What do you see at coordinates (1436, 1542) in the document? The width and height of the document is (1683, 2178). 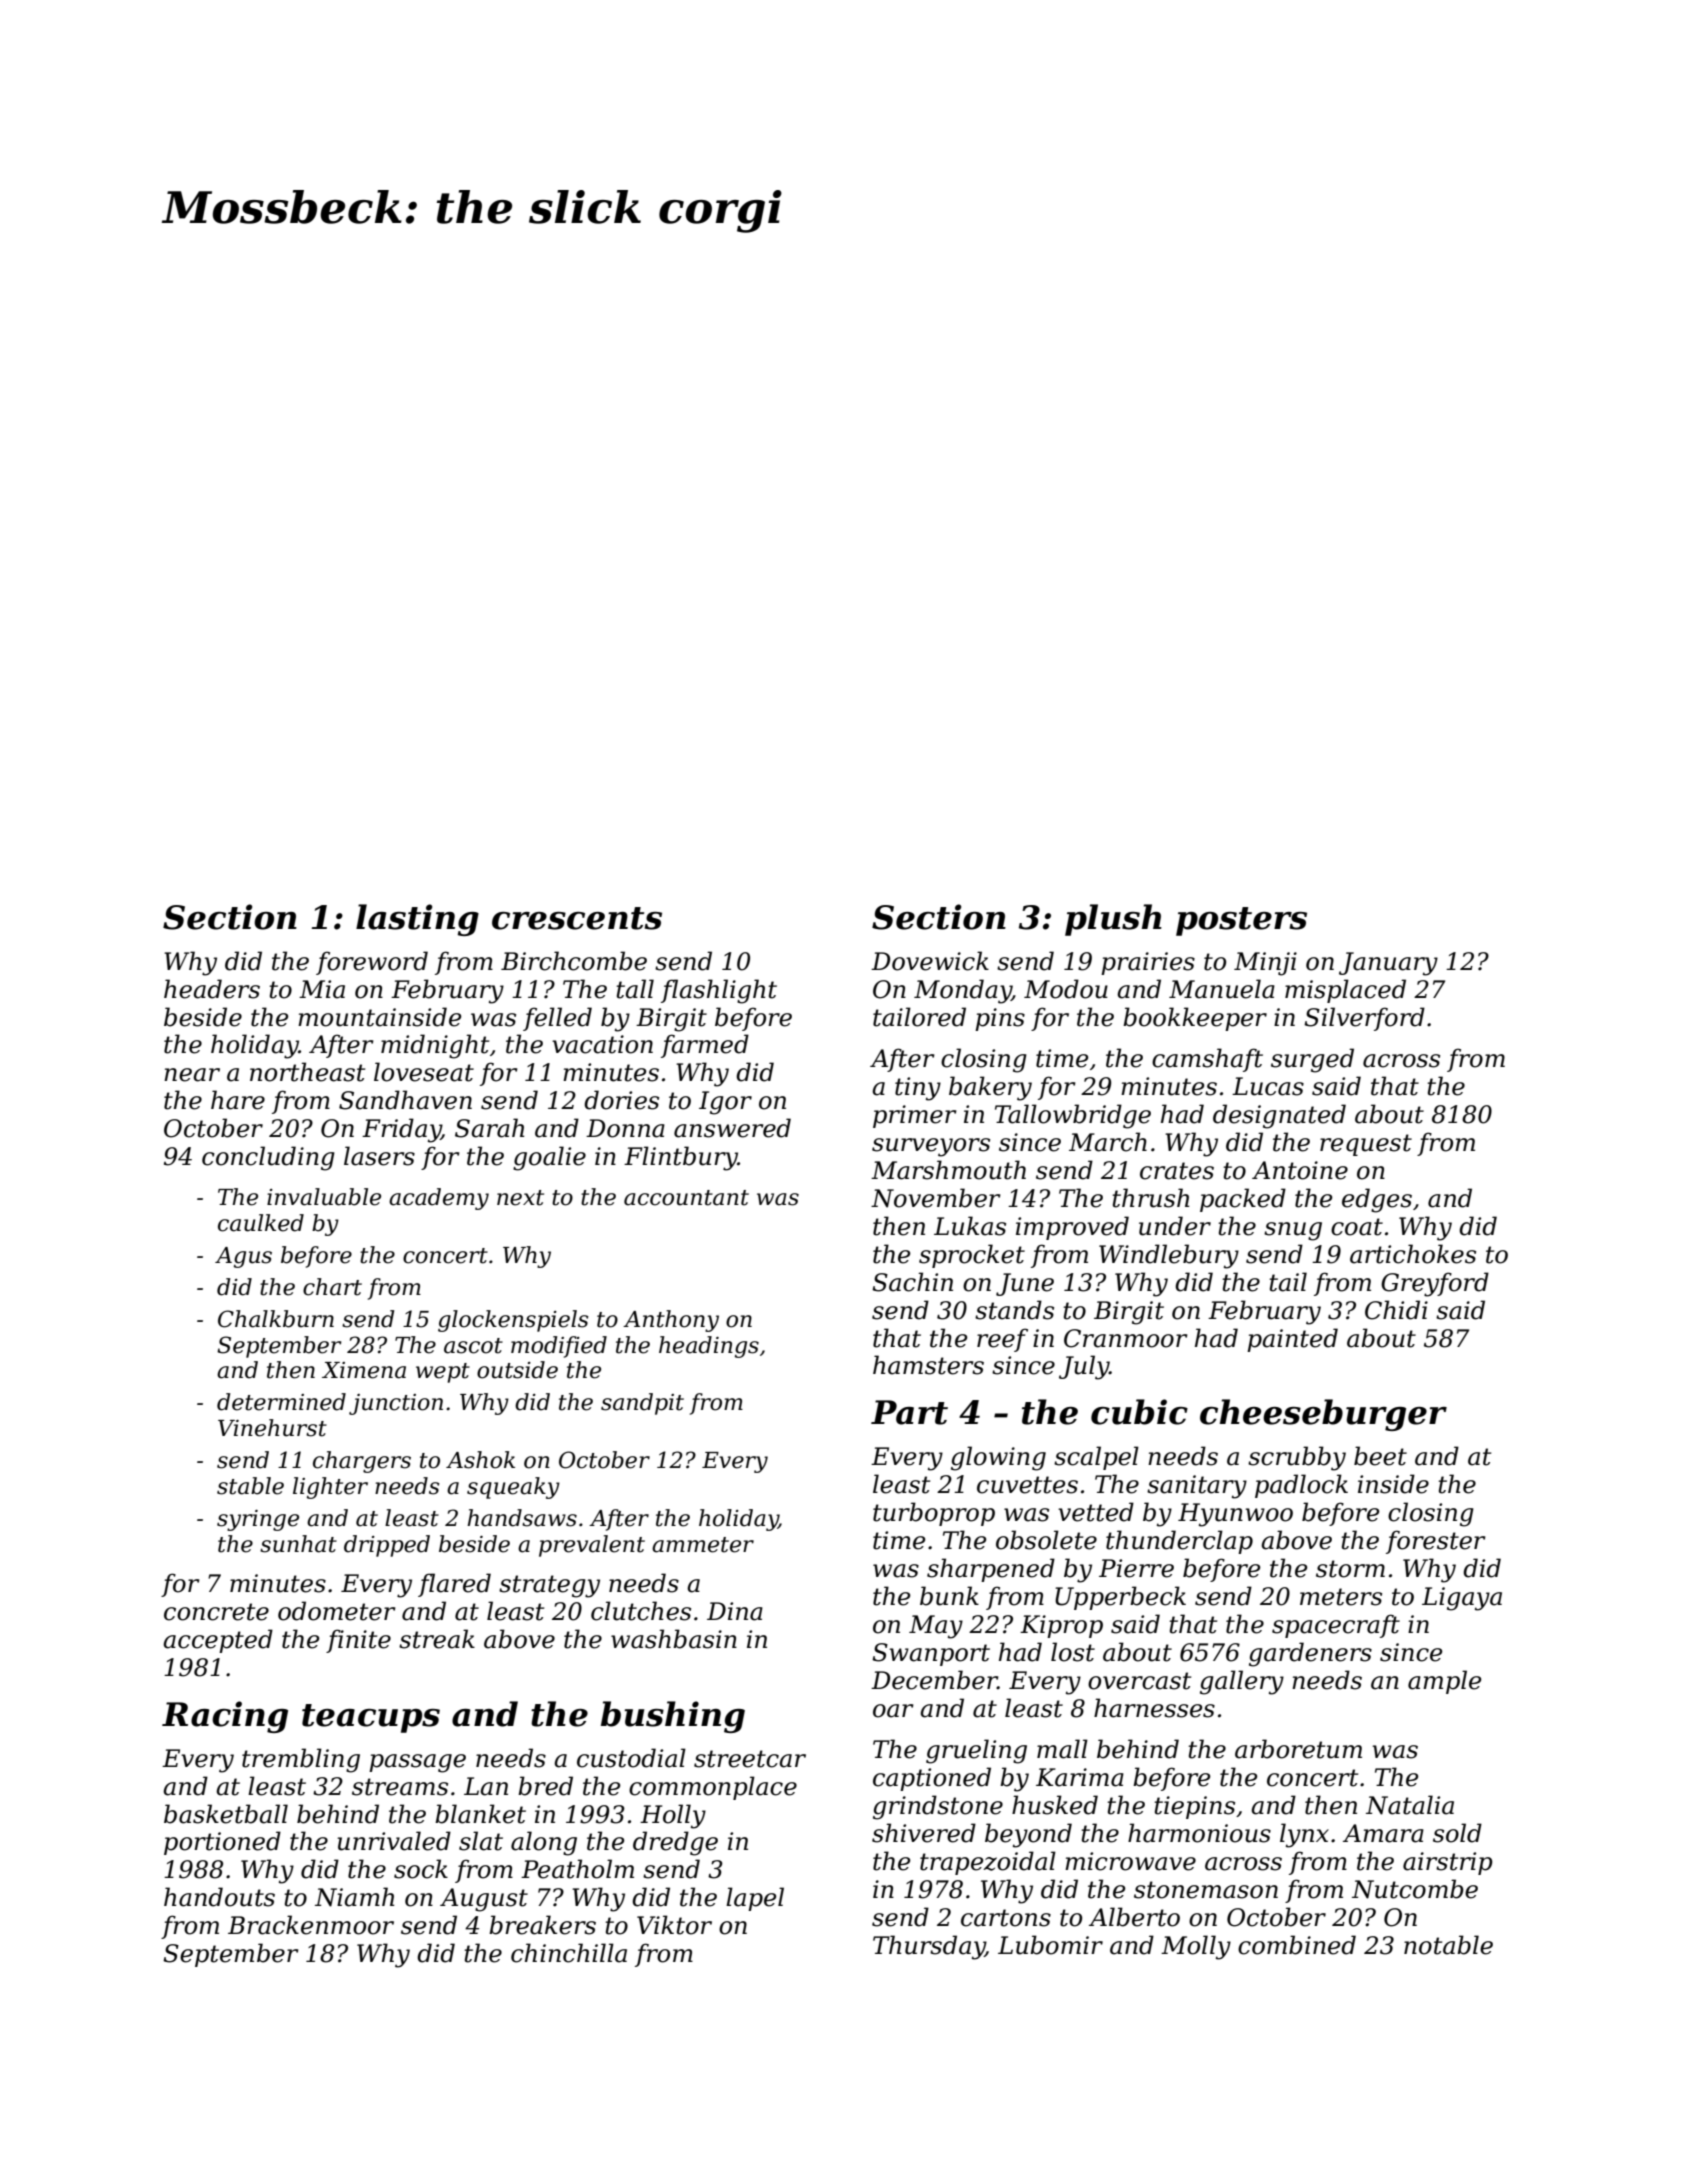 I see `forester` at bounding box center [1436, 1542].
